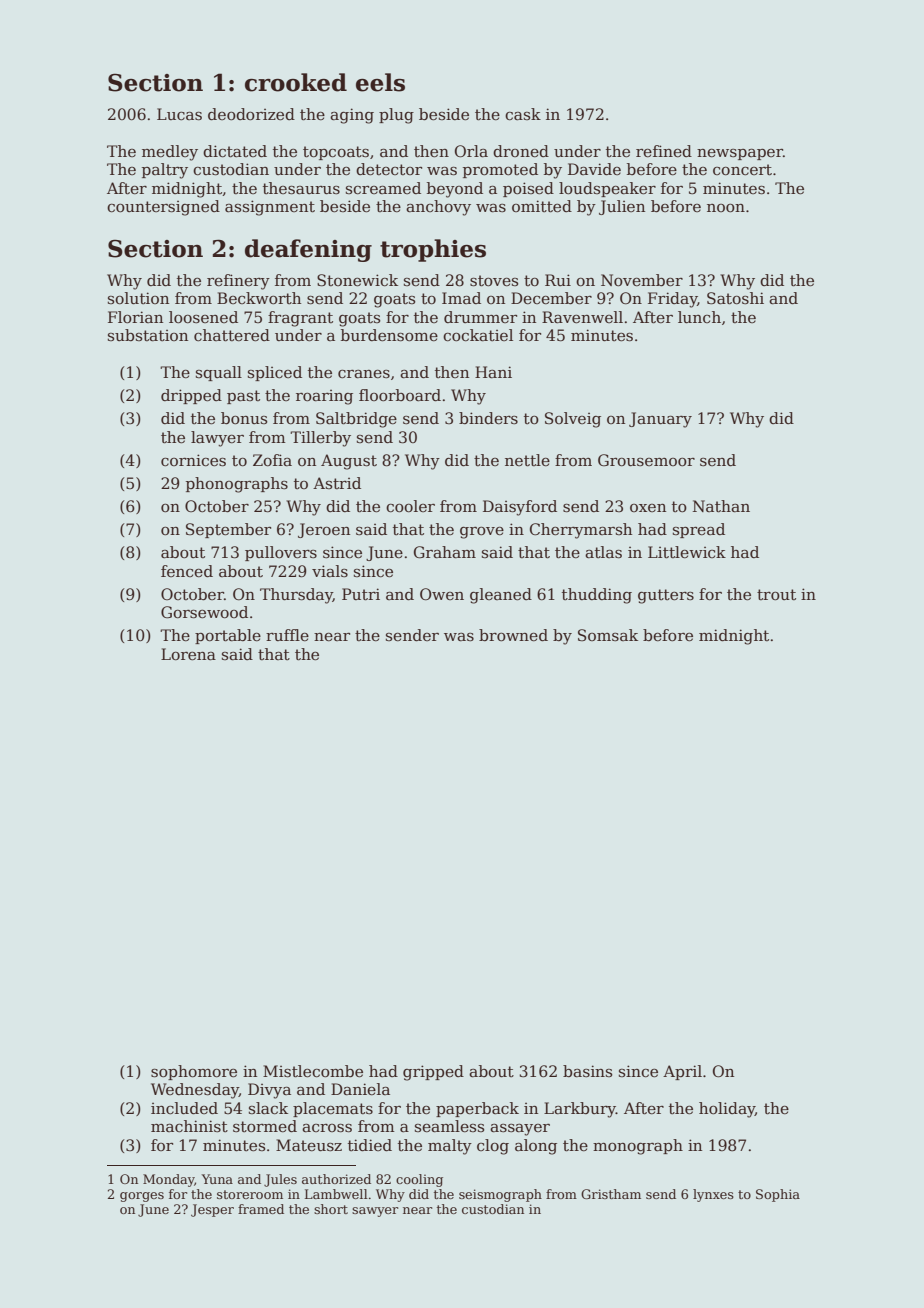 The image size is (924, 1308). Describe the element at coordinates (445, 552) in the image. I see `Graham` at that location.
